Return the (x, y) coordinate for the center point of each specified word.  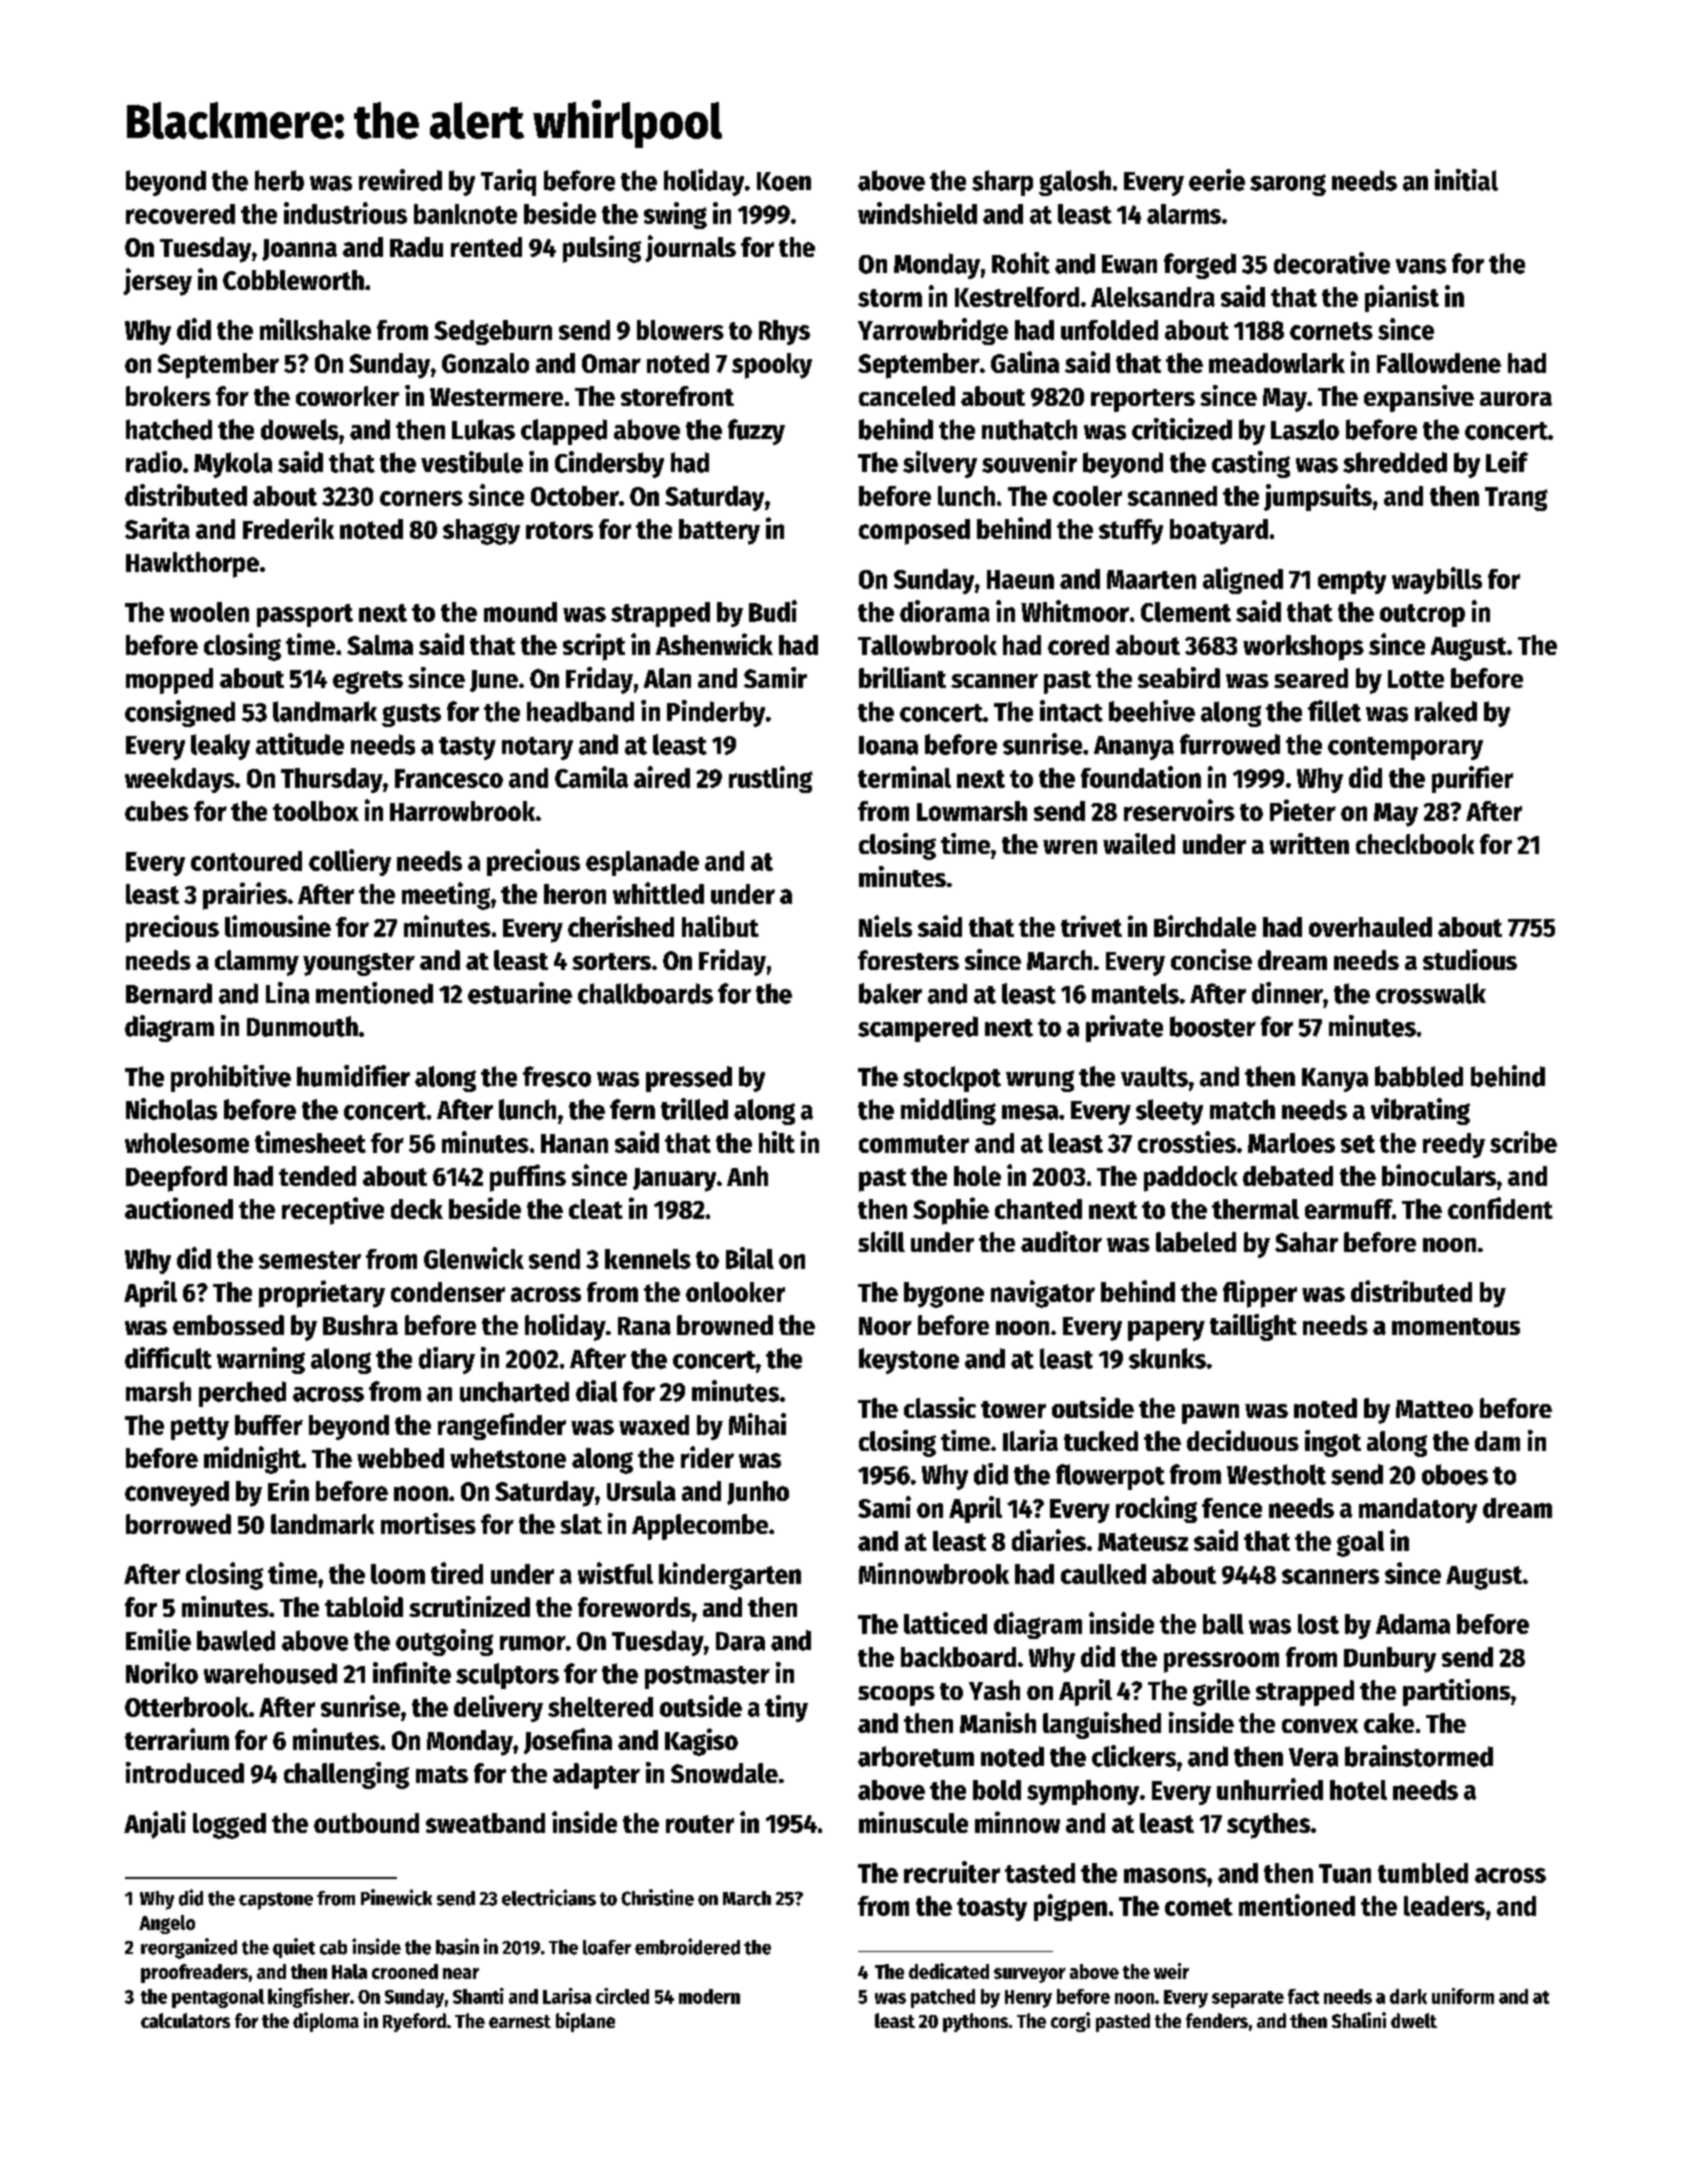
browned (725, 1325)
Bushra (360, 1325)
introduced (185, 1772)
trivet (1091, 926)
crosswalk (1431, 993)
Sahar (1306, 1242)
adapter (596, 1776)
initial (1466, 180)
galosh (1075, 183)
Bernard (169, 993)
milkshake (315, 329)
